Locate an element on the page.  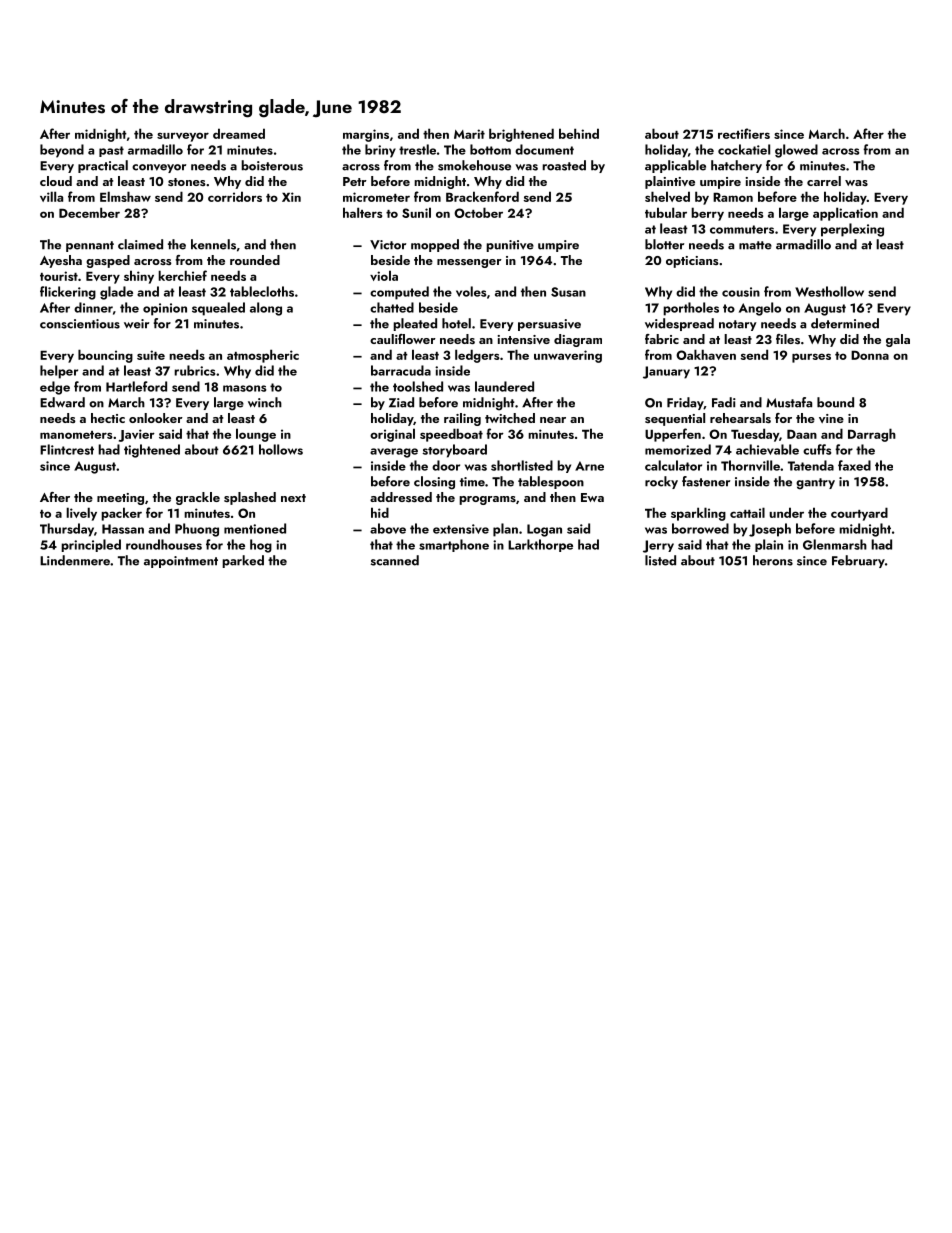
Tatenda is located at coordinates (811, 465).
